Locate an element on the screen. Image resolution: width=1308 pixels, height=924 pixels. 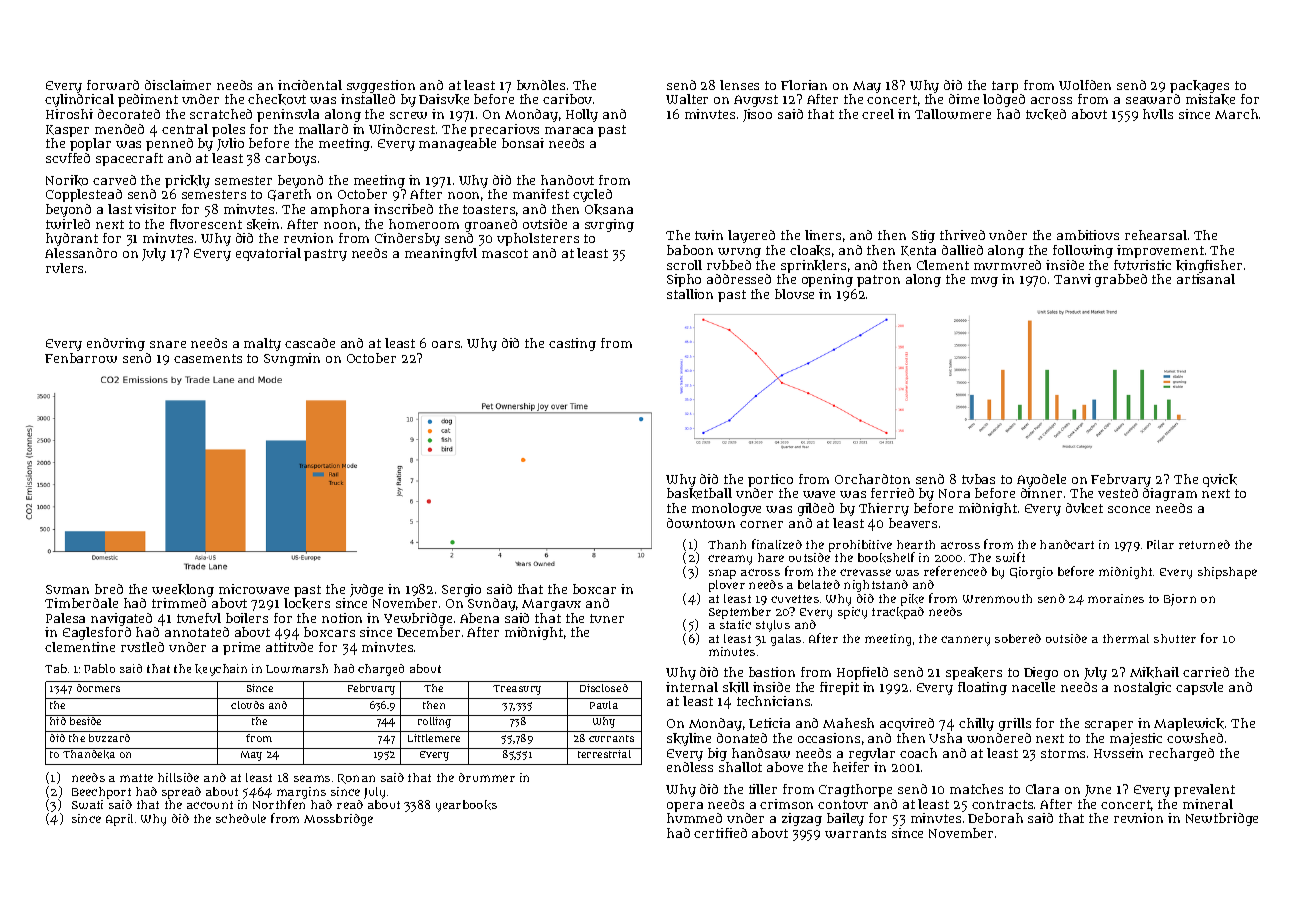
Pilar is located at coordinates (1160, 544).
